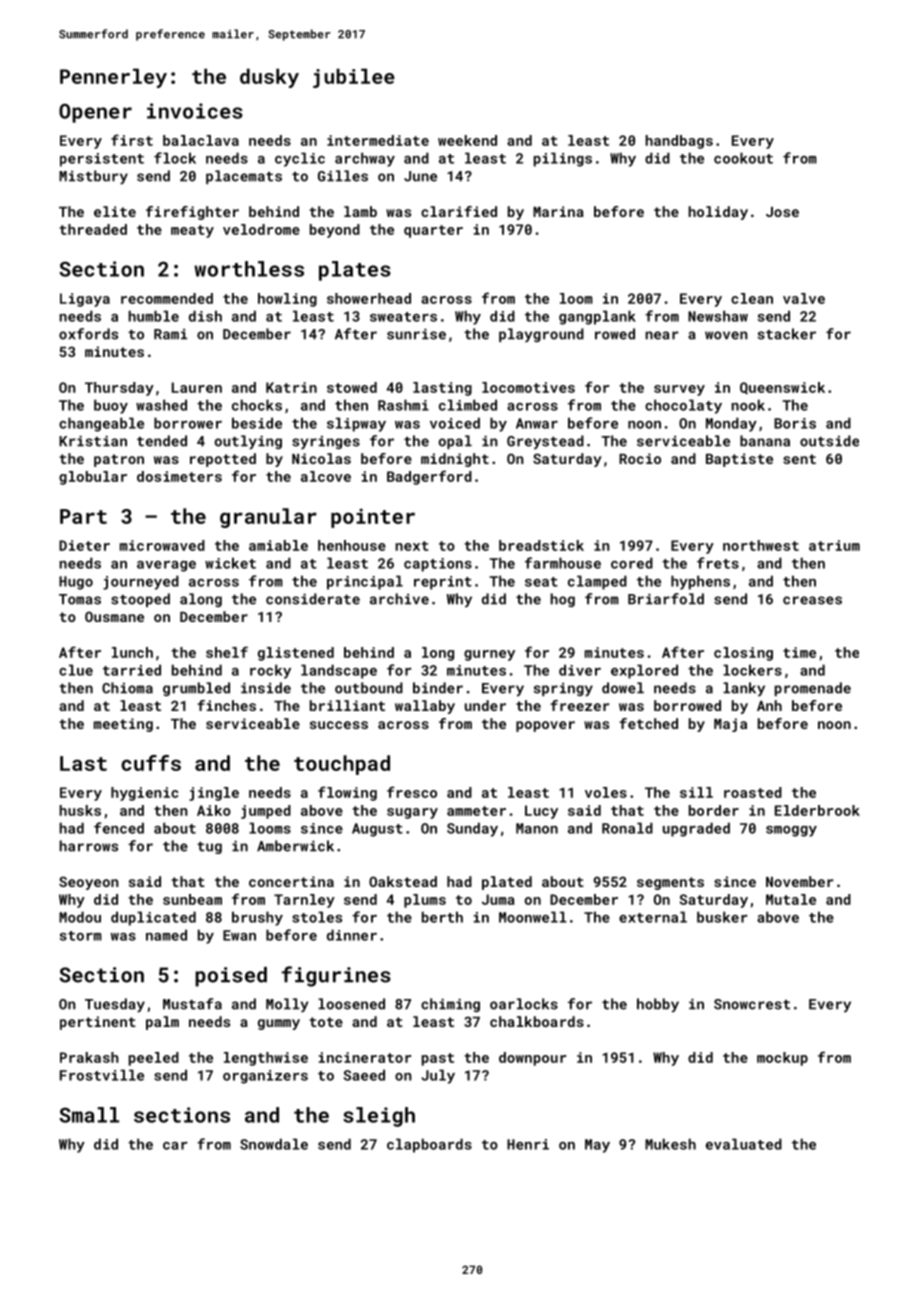 This image has height=1308, width=924. Describe the element at coordinates (769, 705) in the image. I see `Anh` at that location.
